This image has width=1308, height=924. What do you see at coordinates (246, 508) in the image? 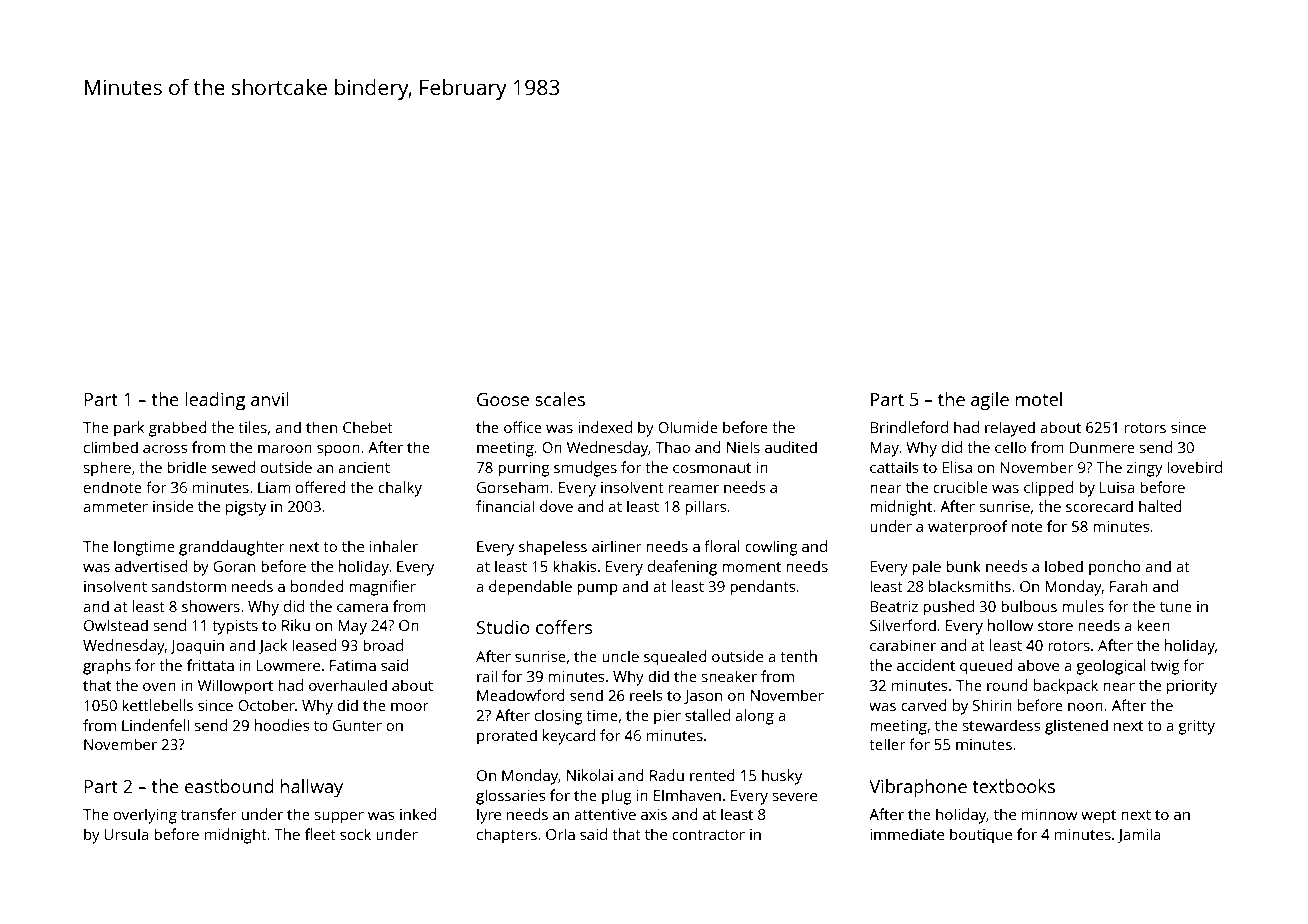
I see `pigsty` at bounding box center [246, 508].
